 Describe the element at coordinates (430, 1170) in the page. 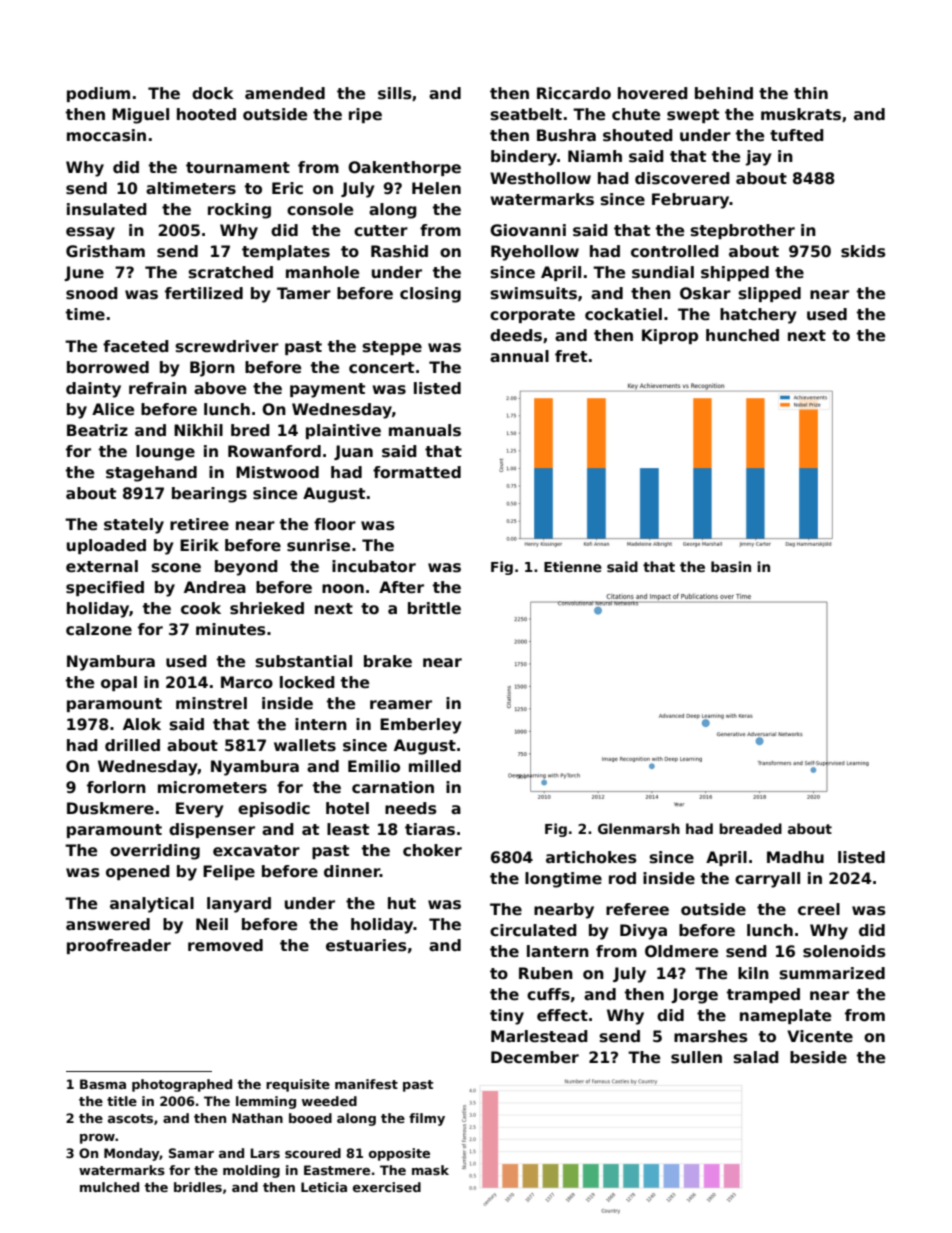

I see `mask` at that location.
